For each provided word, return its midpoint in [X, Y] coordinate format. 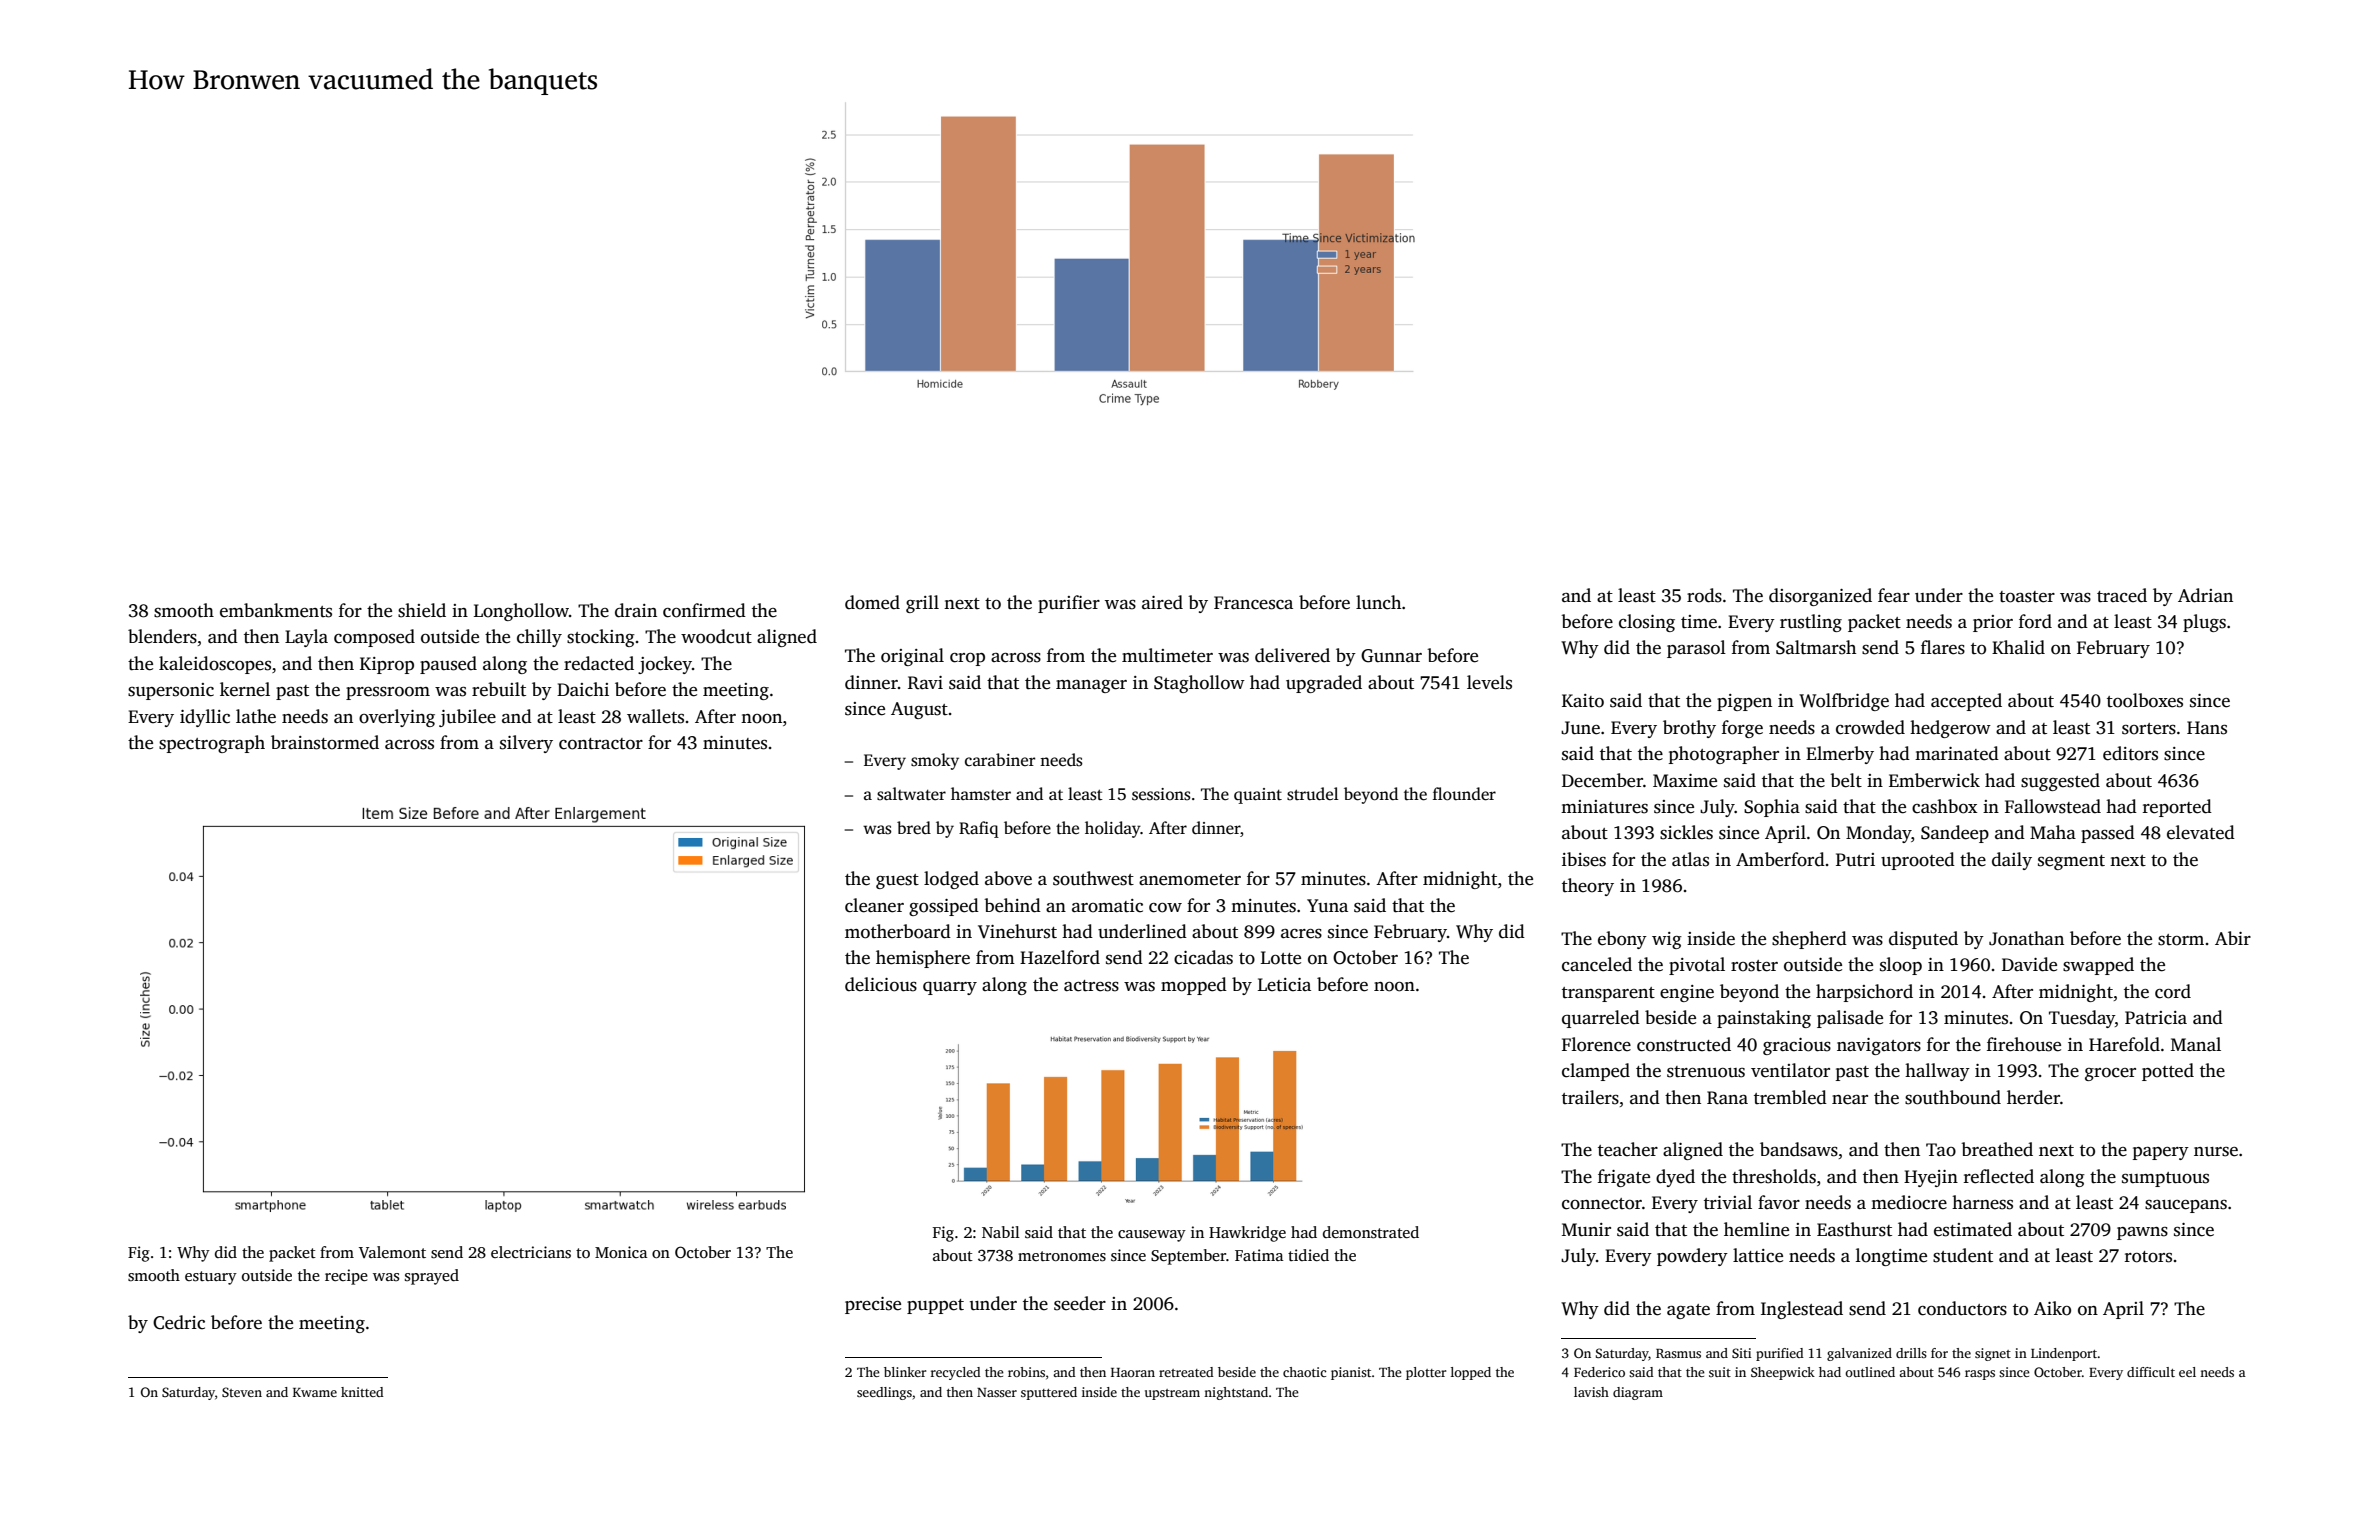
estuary [211, 1278]
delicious [881, 984]
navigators [1879, 1046]
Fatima [1259, 1255]
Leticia [1284, 985]
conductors [1962, 1308]
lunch [1378, 602]
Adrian [2205, 595]
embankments [276, 610]
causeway [1152, 1236]
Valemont [392, 1252]
